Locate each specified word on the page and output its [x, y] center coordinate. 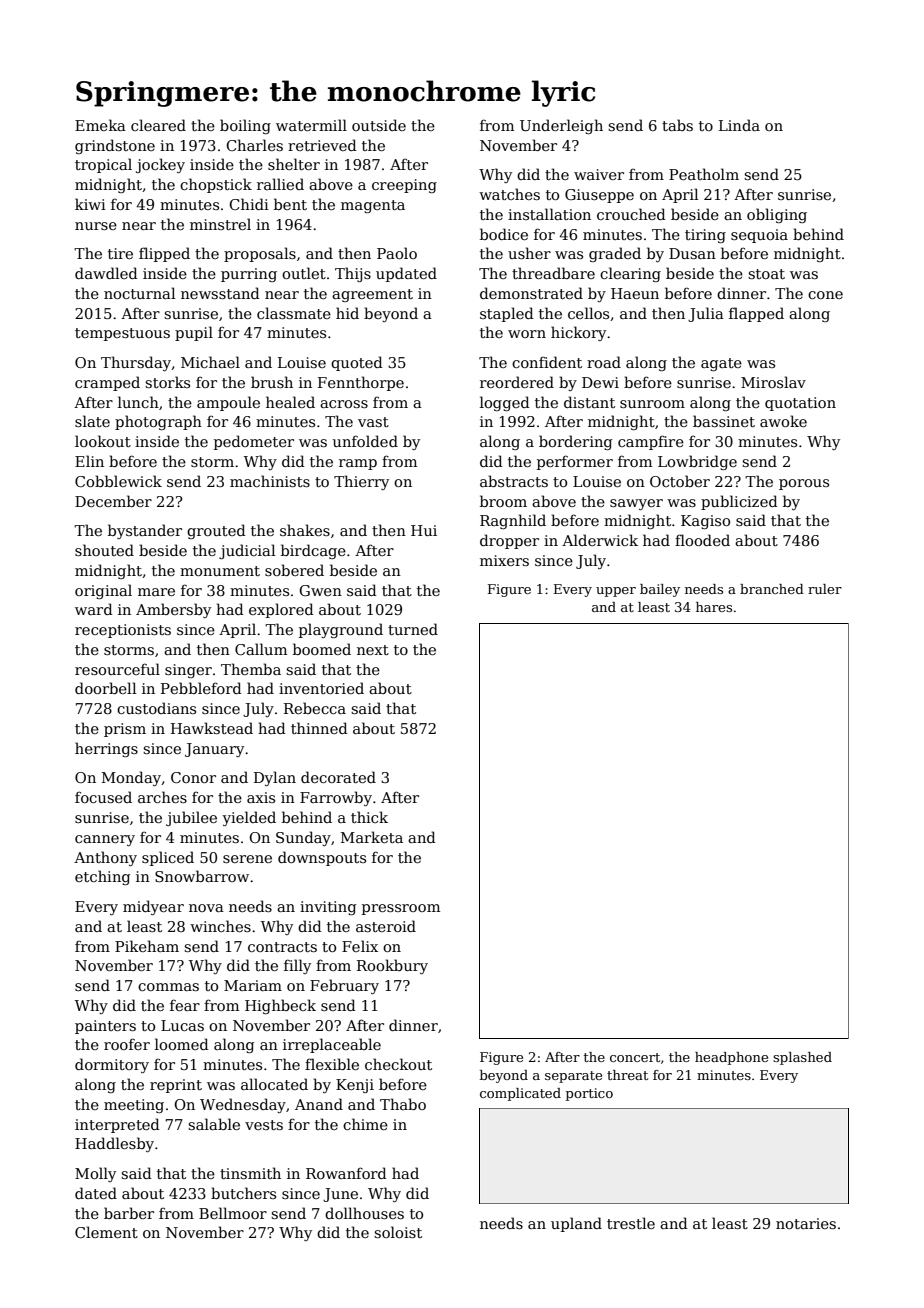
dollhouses [364, 1213]
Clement [106, 1232]
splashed [802, 1058]
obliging [777, 215]
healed [290, 402]
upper [616, 592]
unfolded [365, 441]
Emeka [100, 125]
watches [509, 194]
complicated [520, 1094]
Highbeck [280, 1006]
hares [714, 607]
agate [721, 364]
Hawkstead [212, 728]
